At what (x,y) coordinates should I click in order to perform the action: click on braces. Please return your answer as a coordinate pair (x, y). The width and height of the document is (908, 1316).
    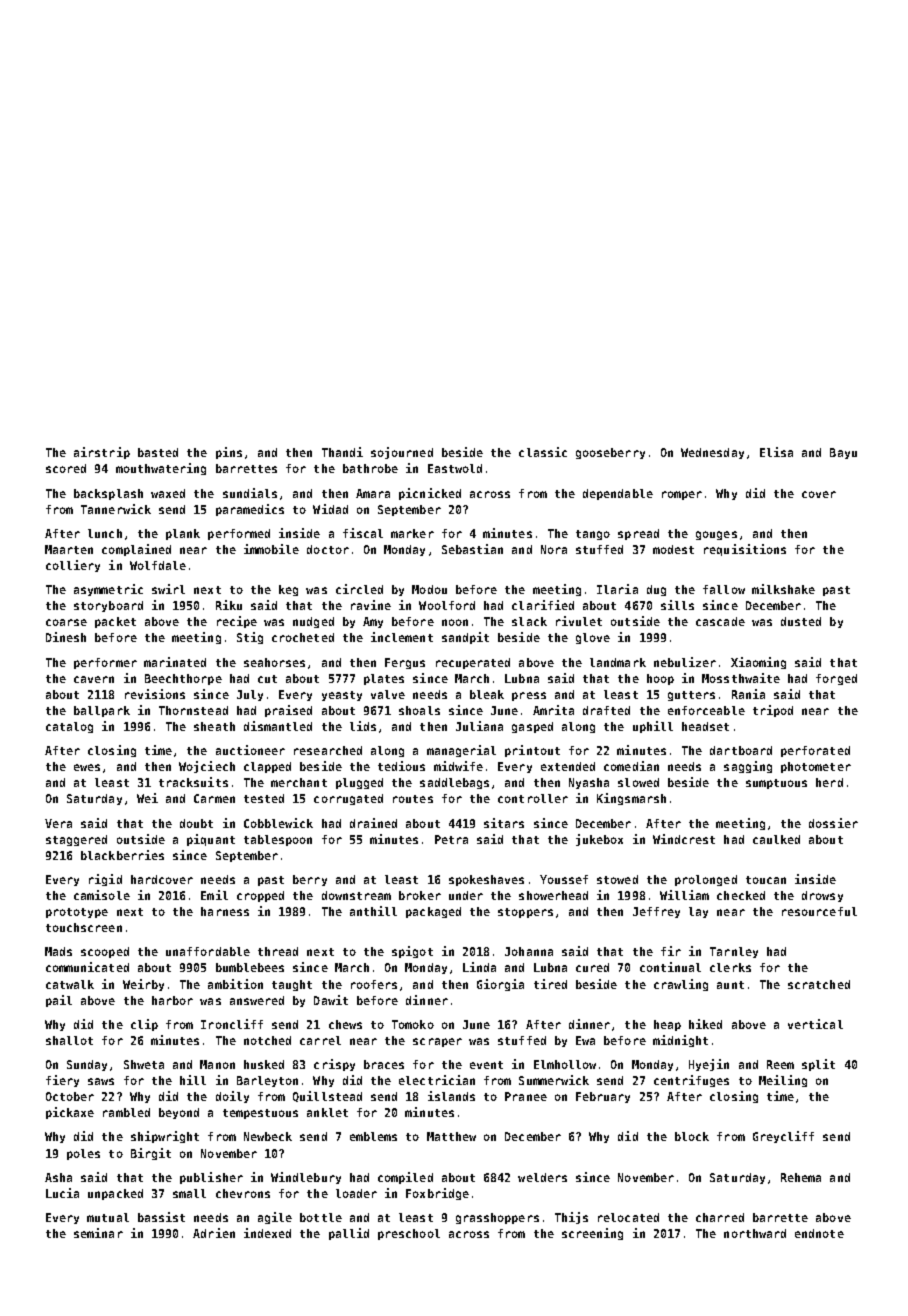
    Looking at the image, I should click on (384, 1064).
